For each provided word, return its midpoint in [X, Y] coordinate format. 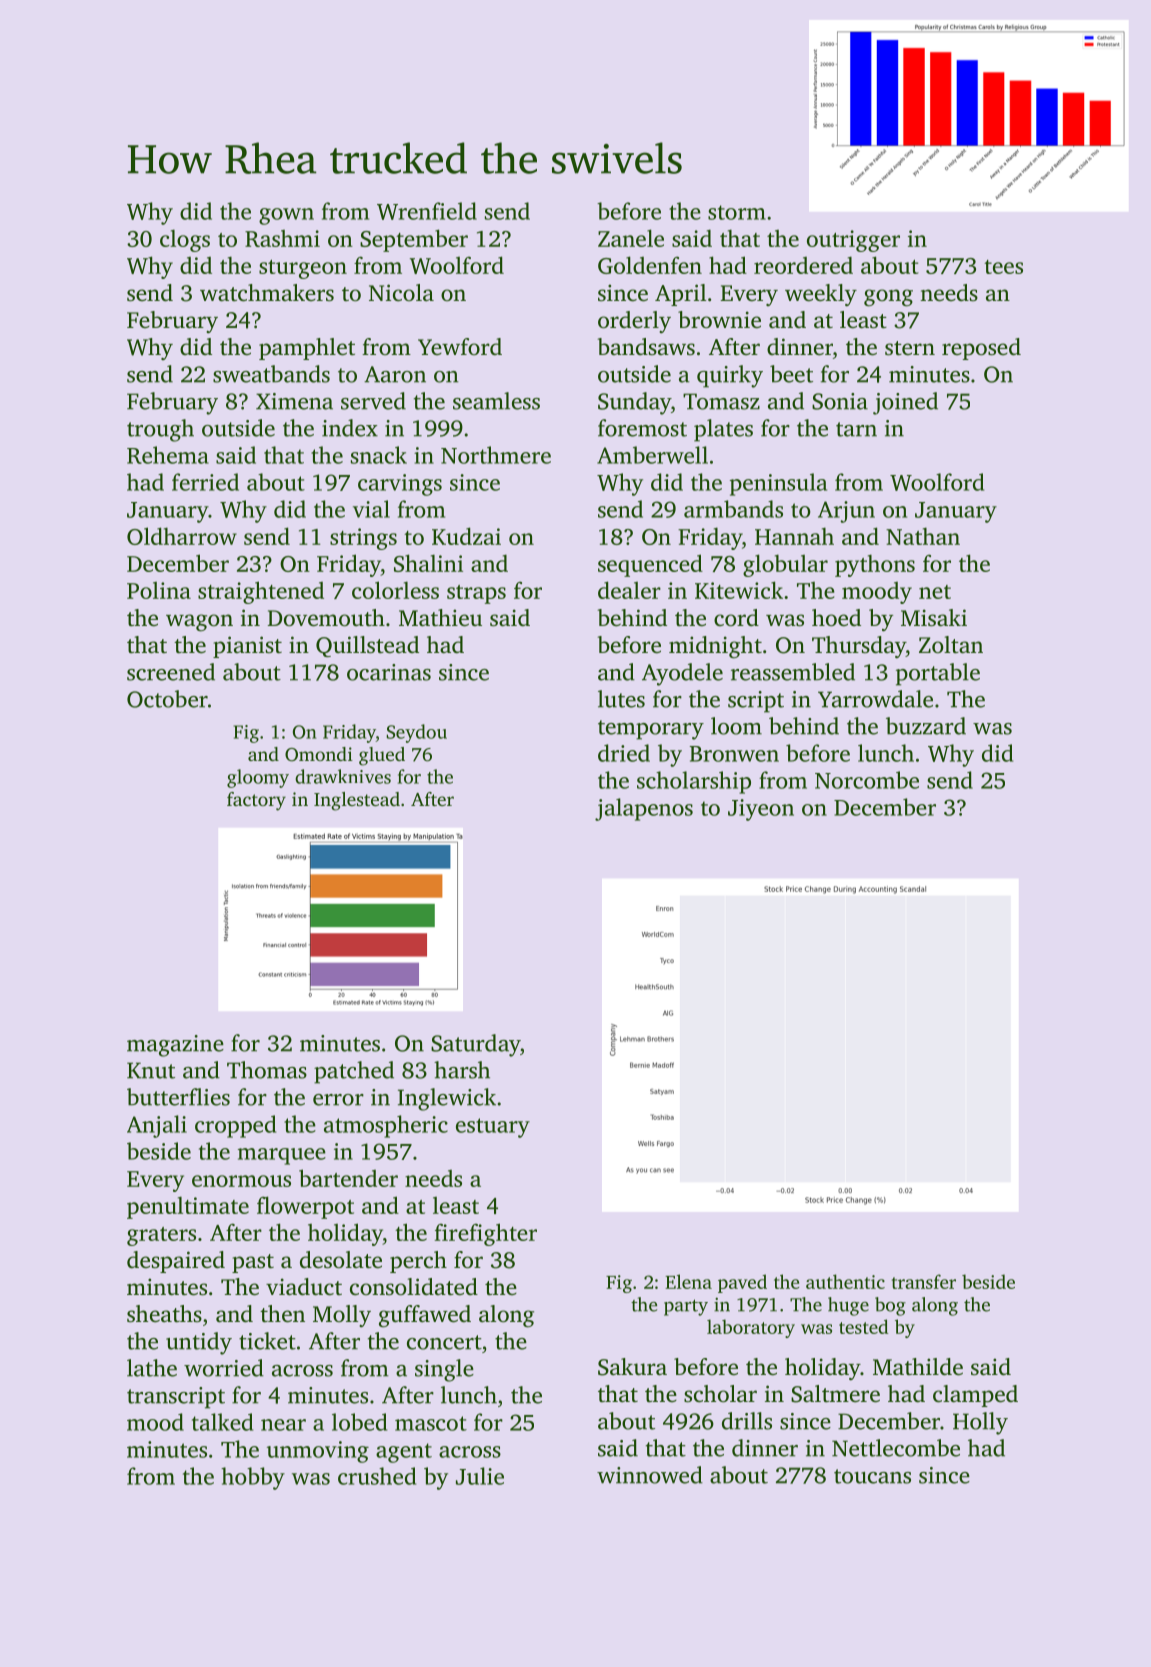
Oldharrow [182, 536]
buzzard [926, 726]
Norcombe [867, 780]
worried [224, 1368]
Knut [151, 1070]
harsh [462, 1070]
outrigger [853, 241]
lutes [621, 699]
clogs [185, 240]
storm [737, 212]
